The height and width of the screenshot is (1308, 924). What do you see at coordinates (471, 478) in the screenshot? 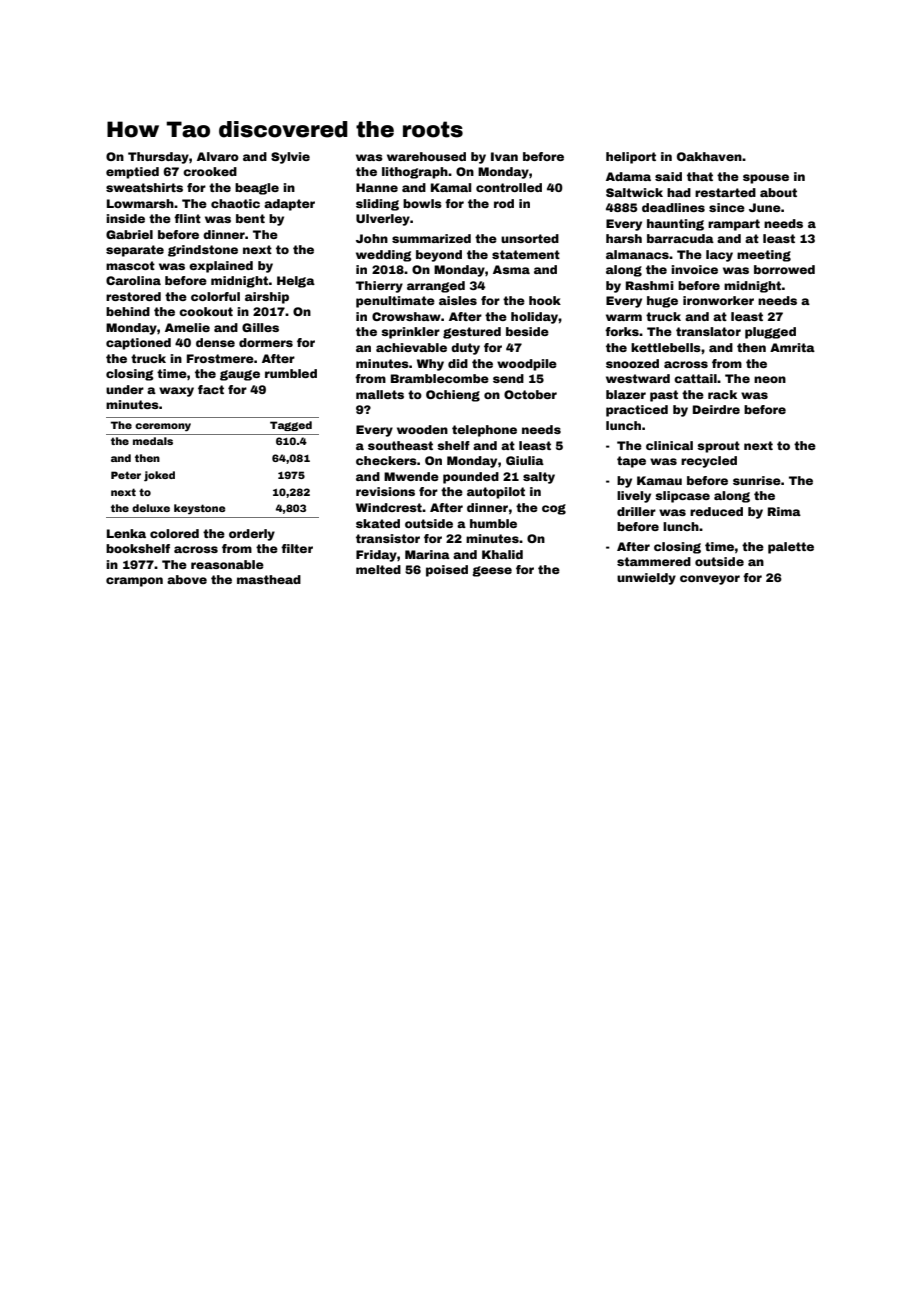
I see `pounded` at bounding box center [471, 478].
